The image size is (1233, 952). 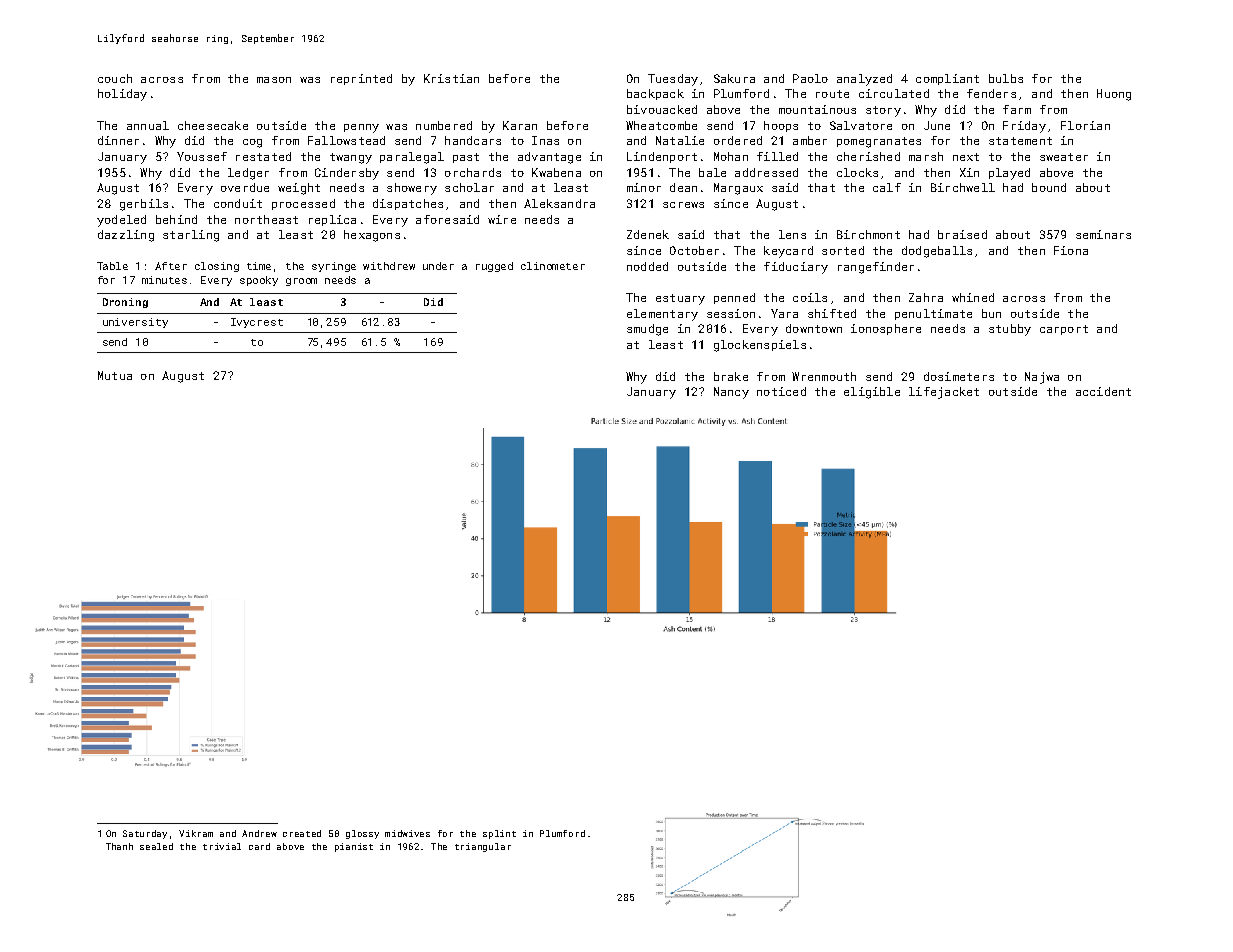 What do you see at coordinates (148, 125) in the image?
I see `annual` at bounding box center [148, 125].
